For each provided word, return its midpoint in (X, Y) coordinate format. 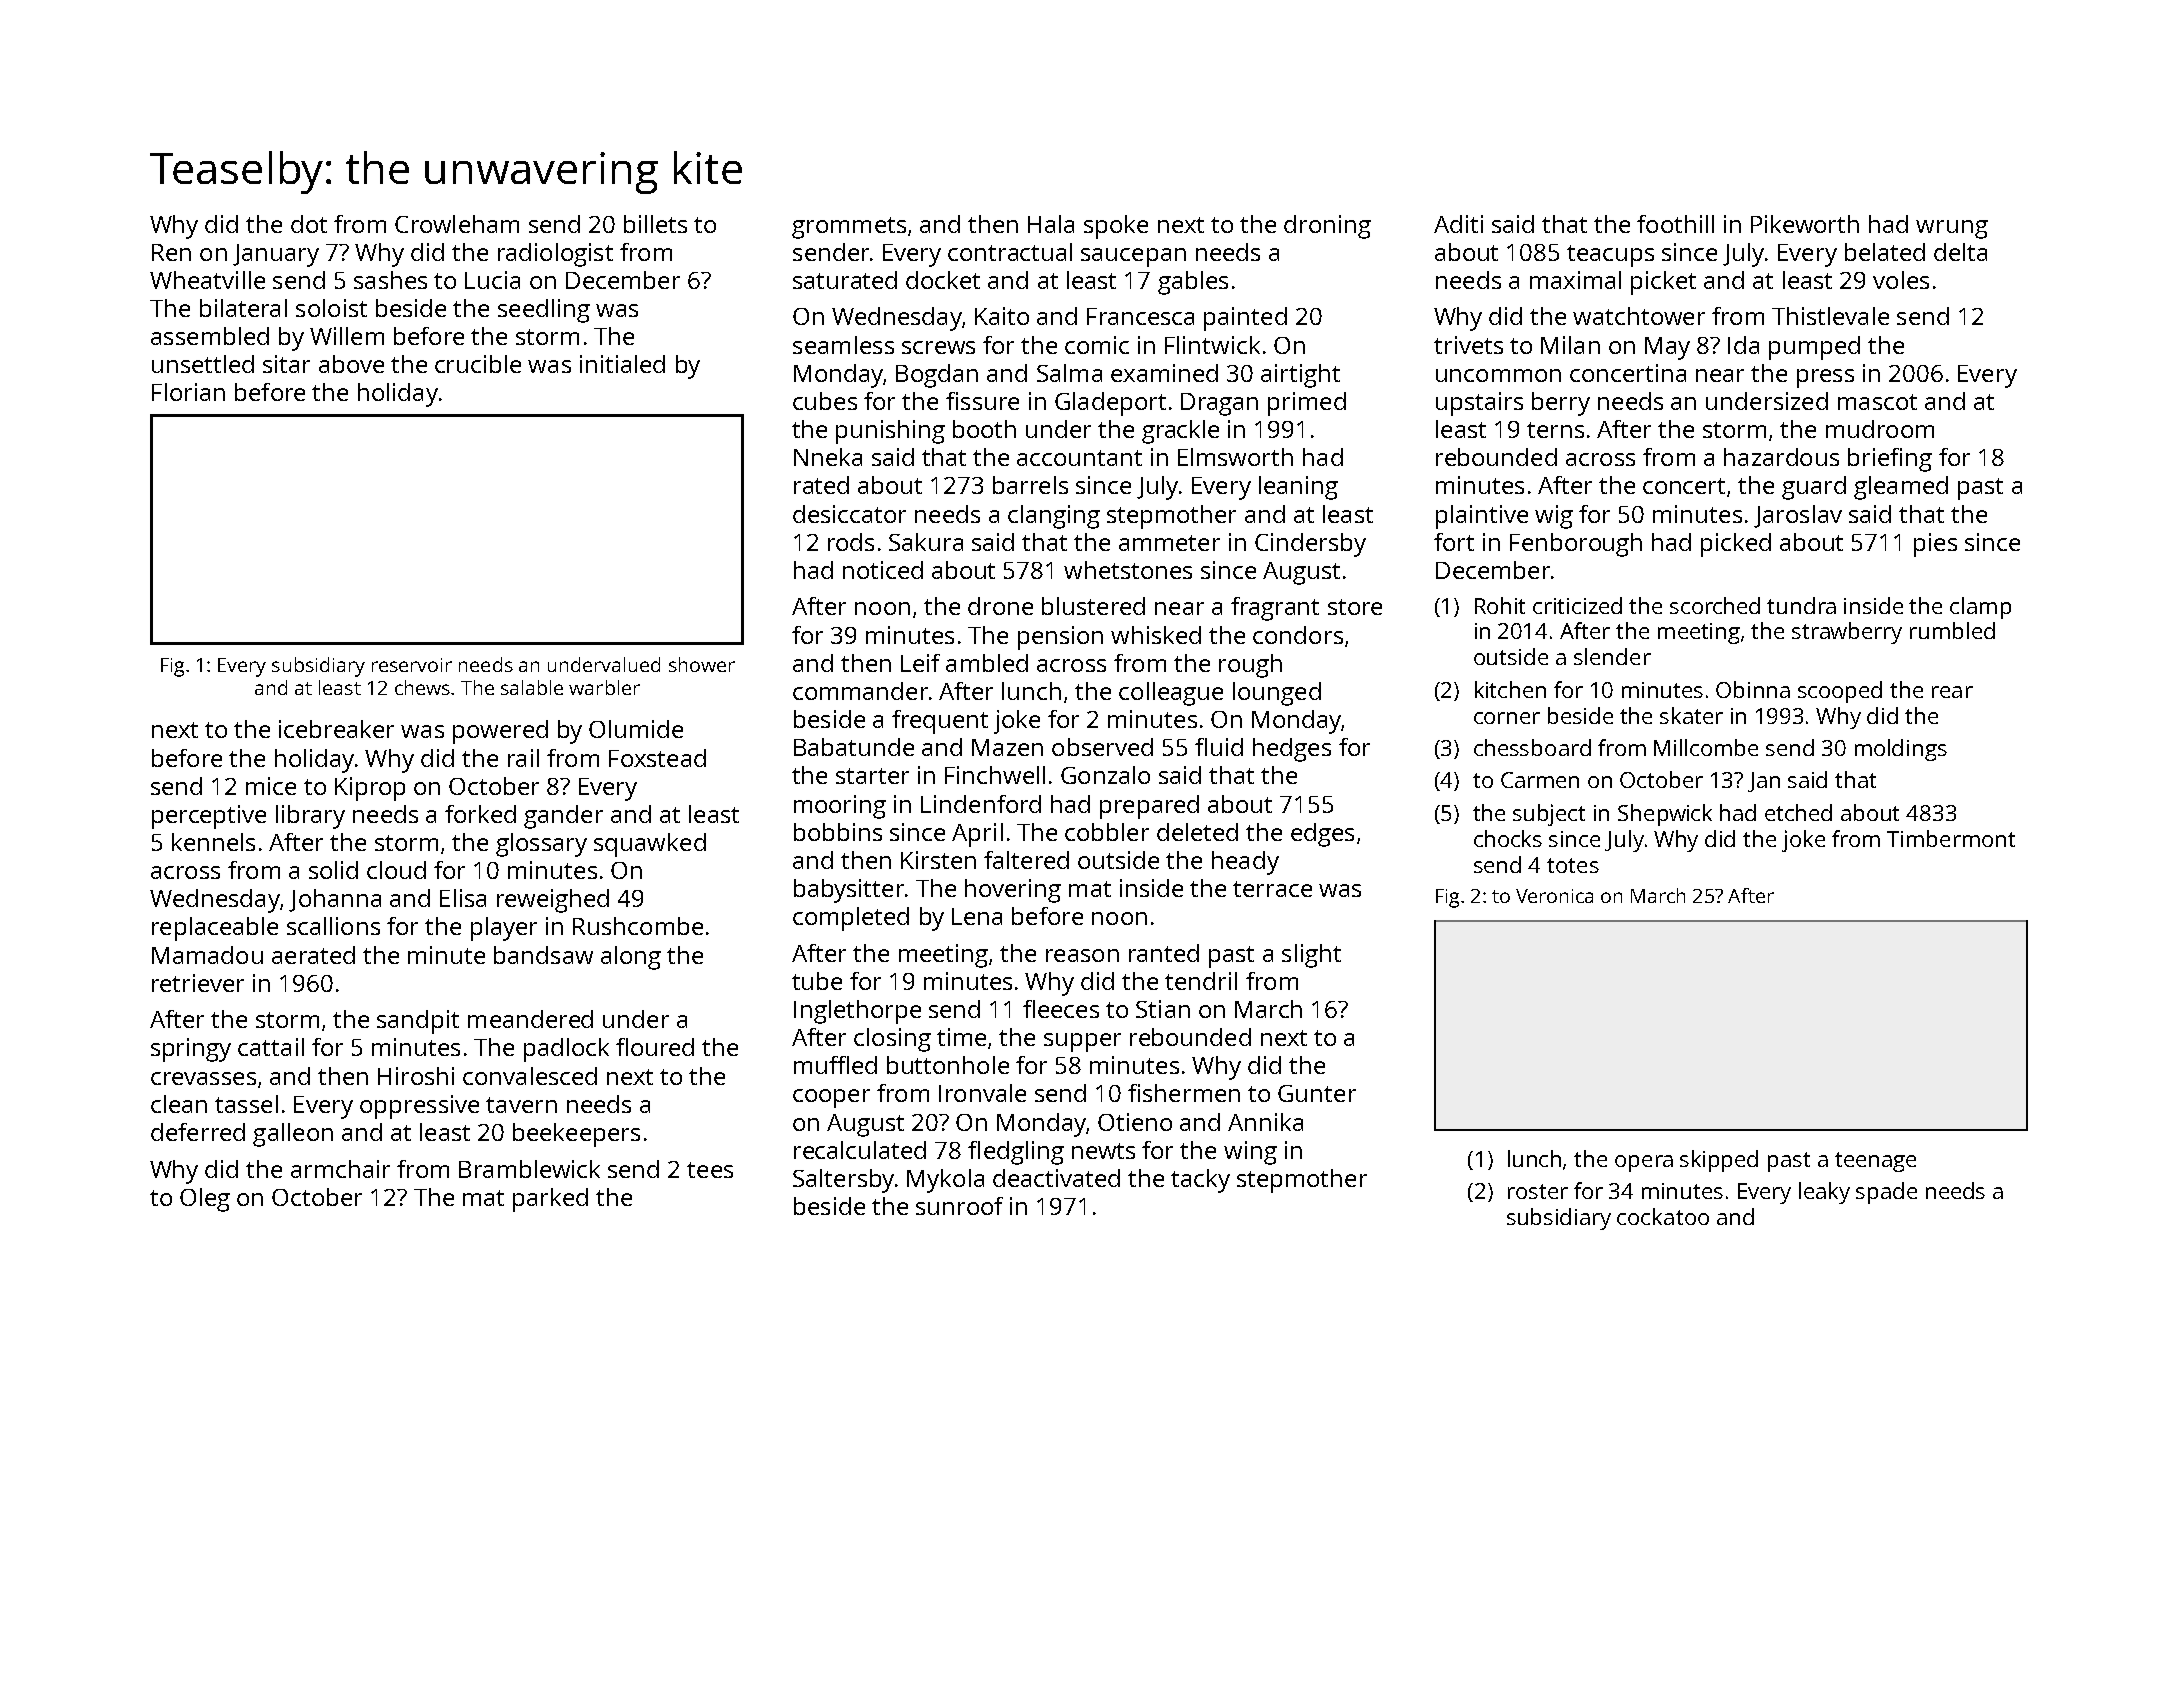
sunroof (959, 1206)
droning (1327, 227)
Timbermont (1951, 838)
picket (1663, 283)
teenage (1875, 1162)
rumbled (1952, 630)
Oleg (205, 1200)
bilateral (243, 308)
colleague (1171, 694)
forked (480, 814)
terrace (1272, 889)
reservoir (412, 665)
